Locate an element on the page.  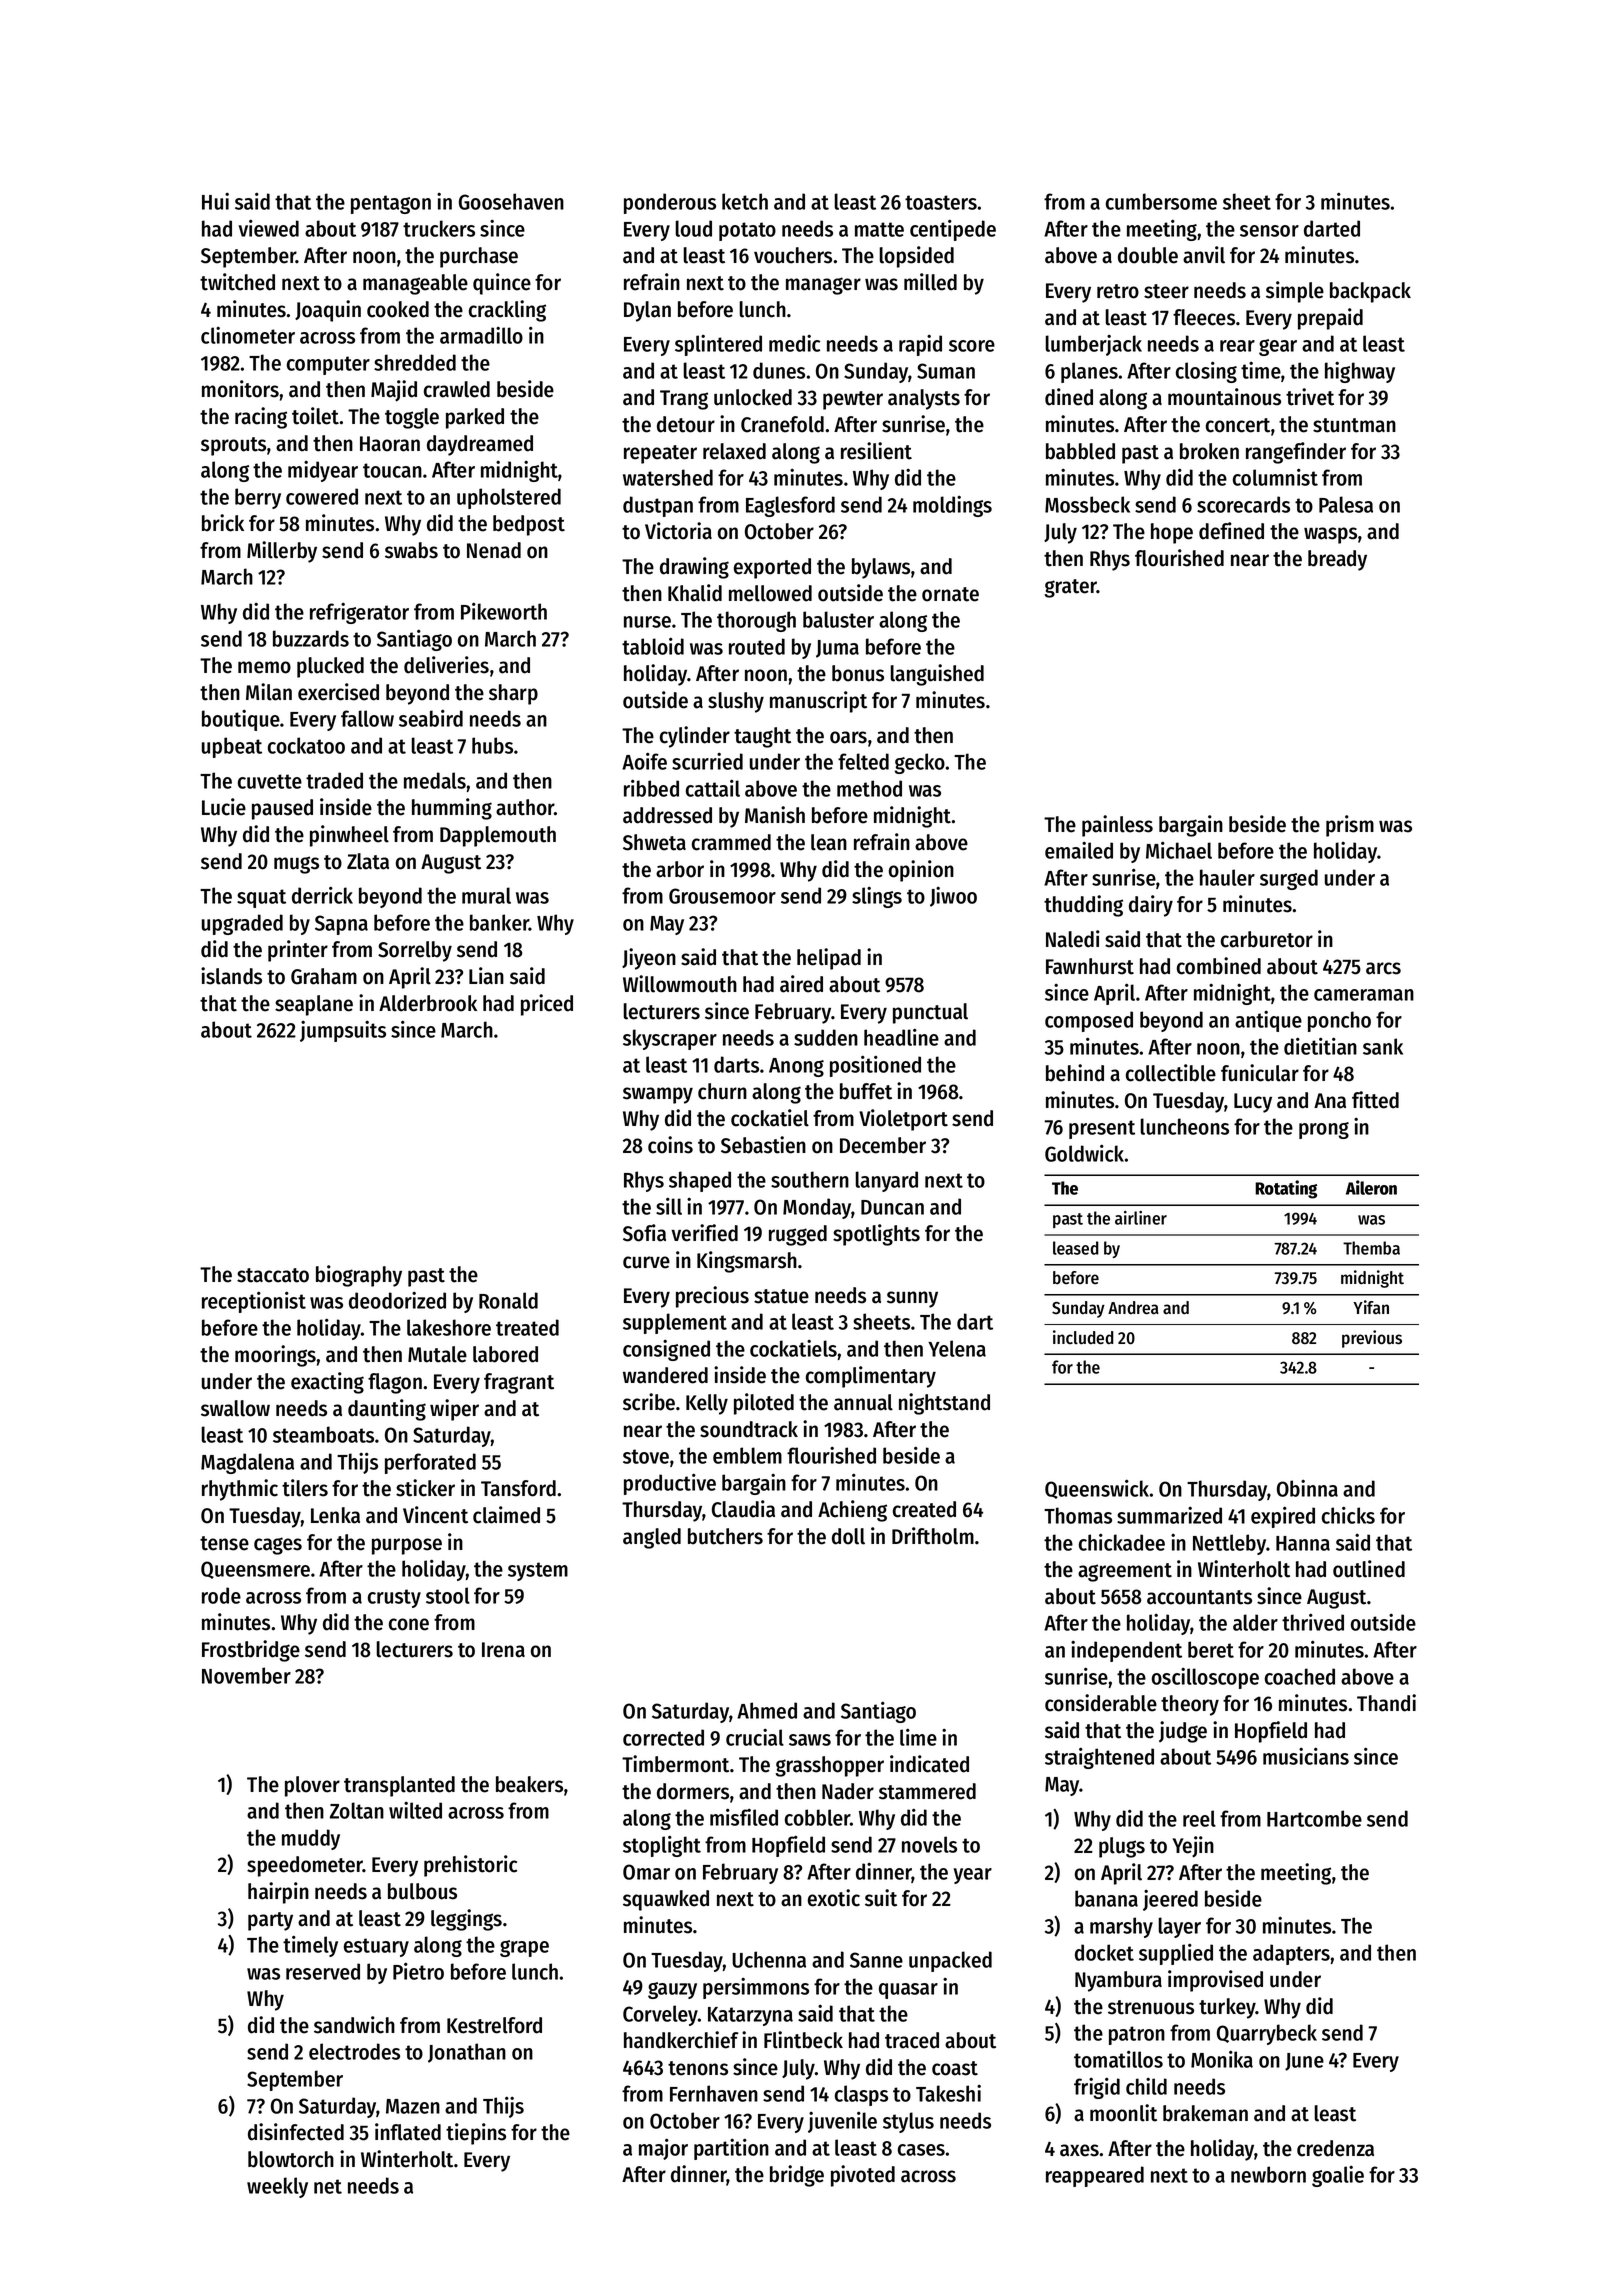
languished is located at coordinates (937, 675).
